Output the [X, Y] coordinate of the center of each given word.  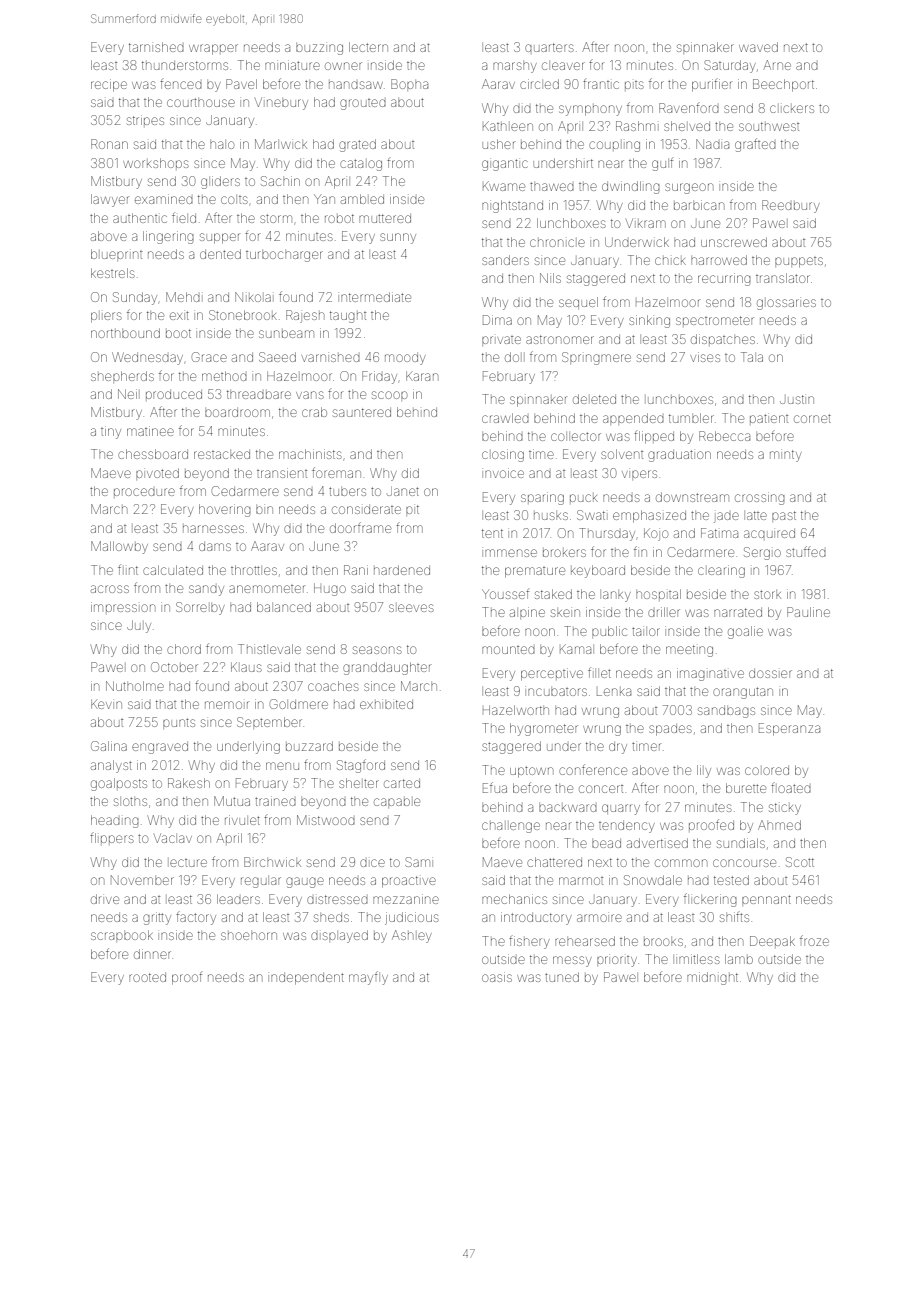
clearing [721, 571]
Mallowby [119, 547]
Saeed [277, 357]
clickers [792, 109]
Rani [356, 570]
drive [105, 899]
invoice [504, 473]
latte [757, 515]
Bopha [409, 84]
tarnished [156, 47]
